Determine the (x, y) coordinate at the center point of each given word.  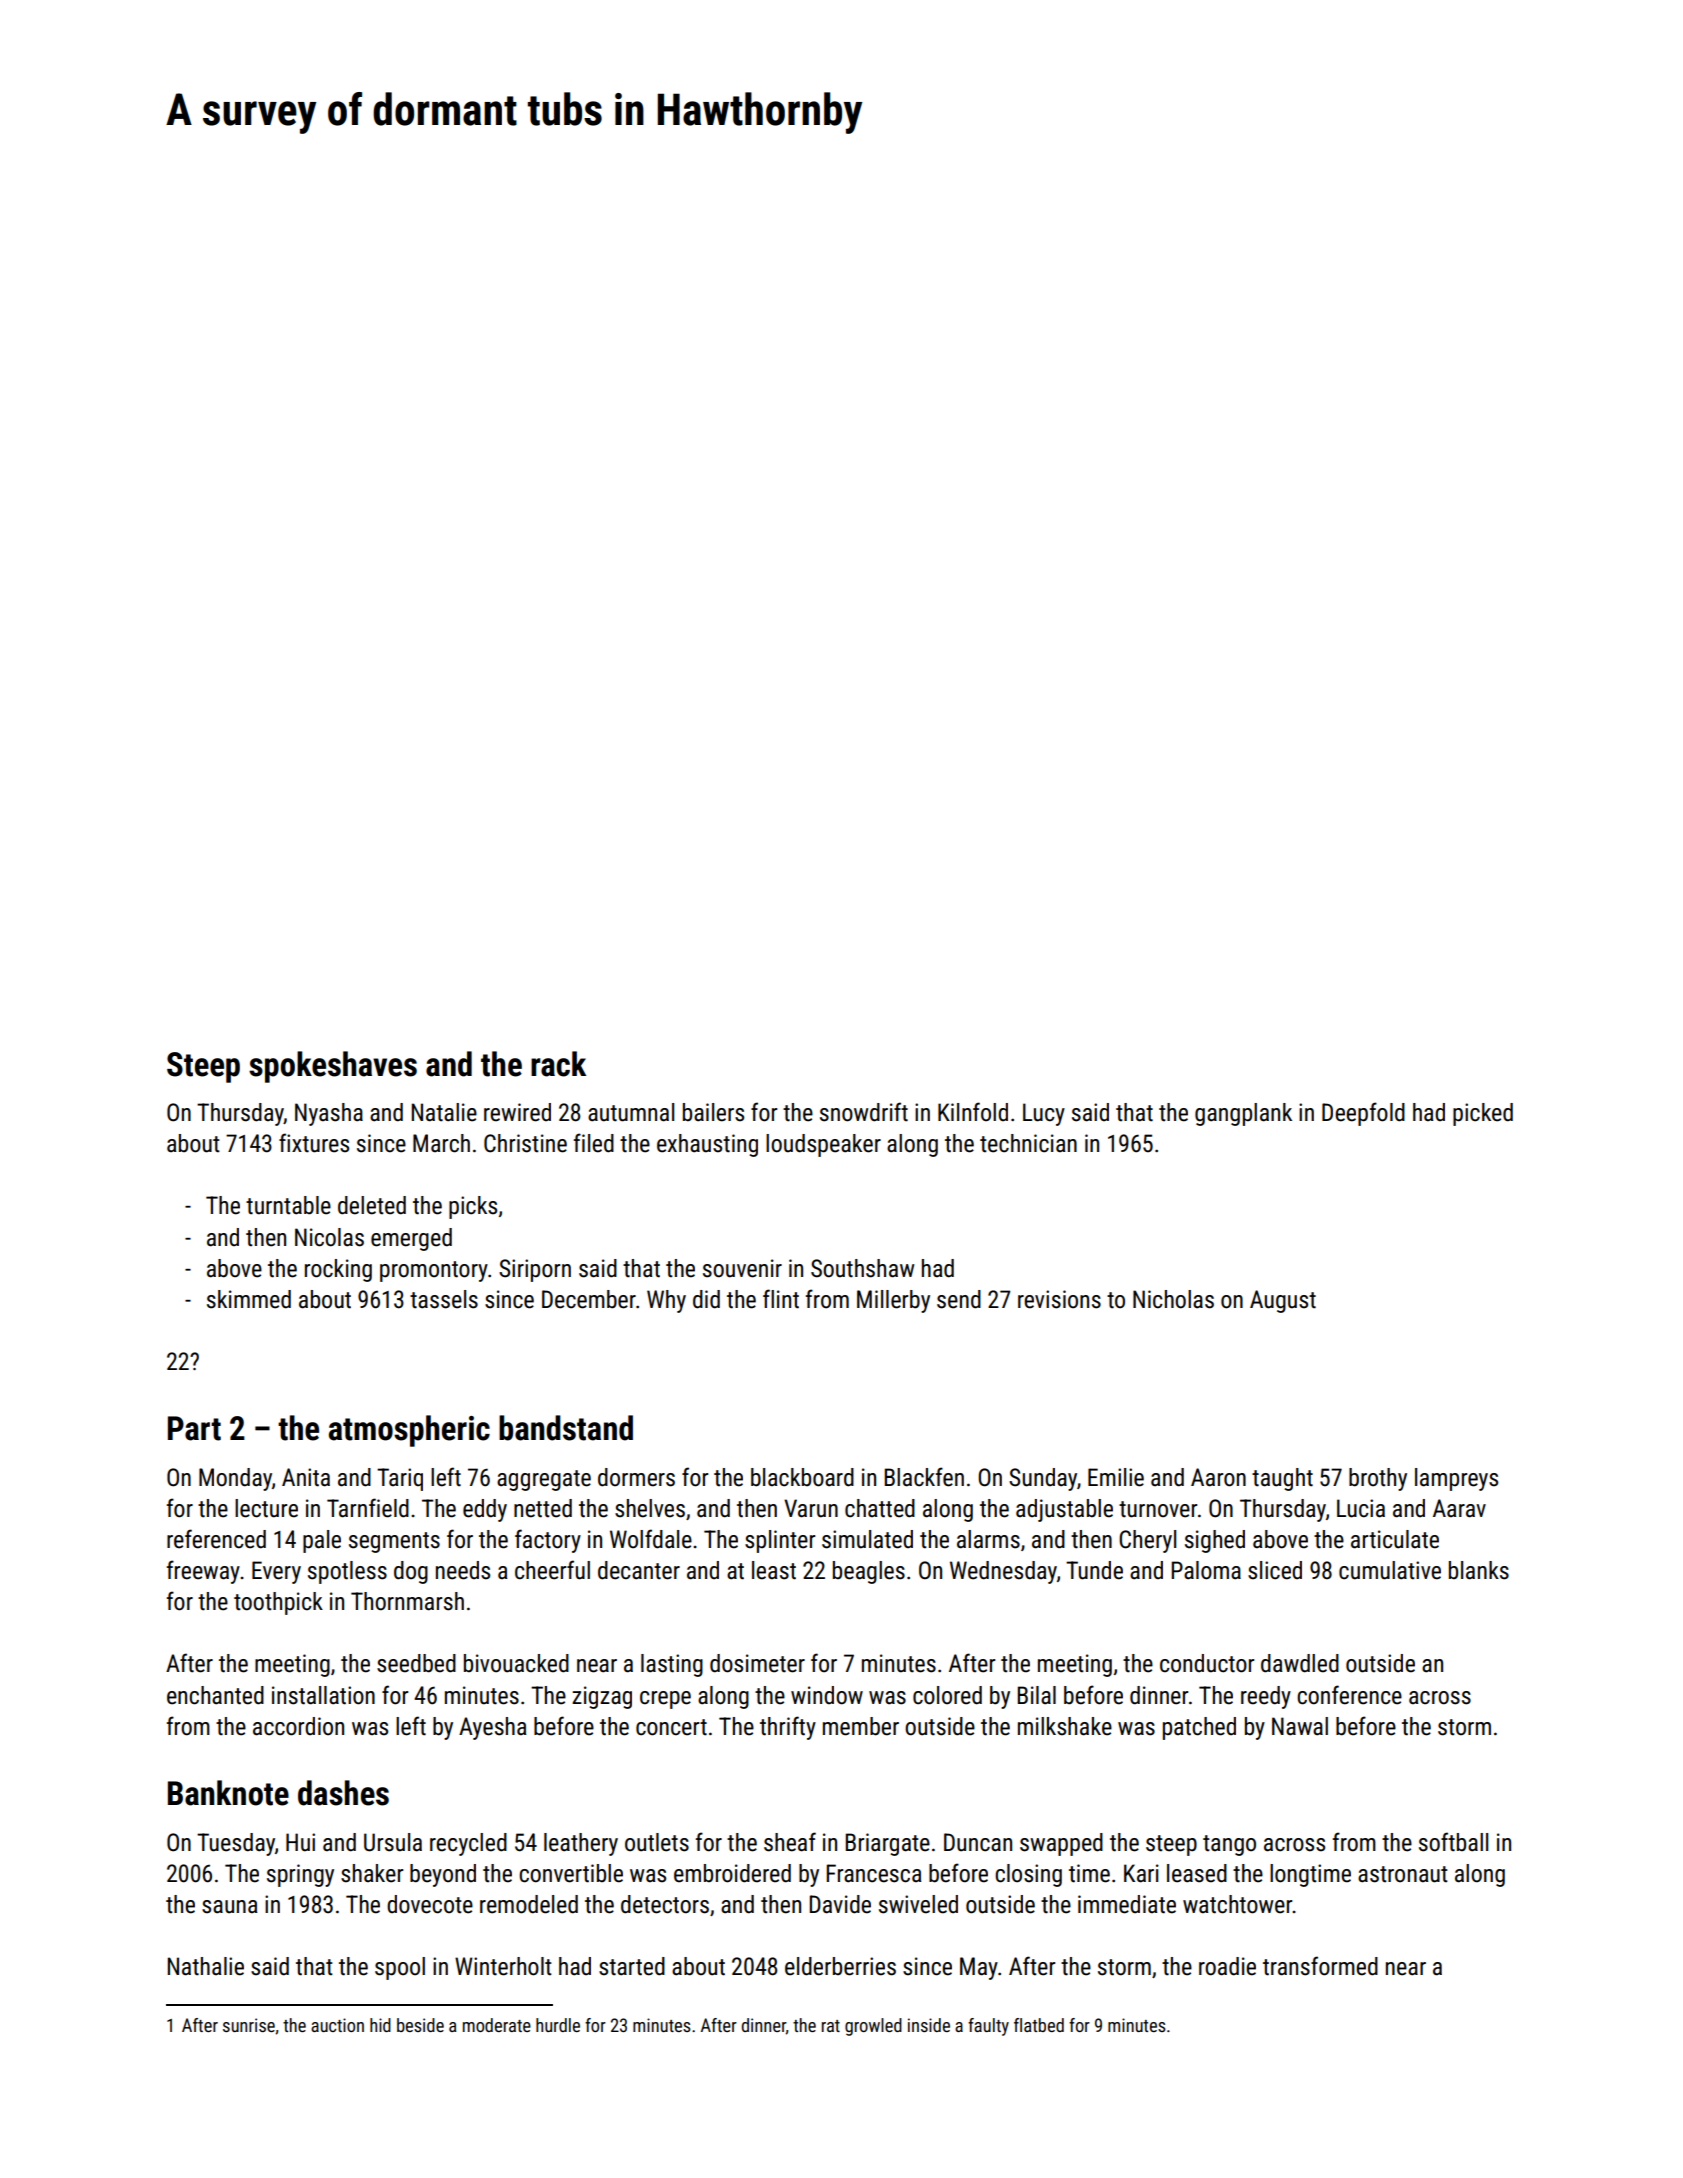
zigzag (602, 1697)
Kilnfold (973, 1112)
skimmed (249, 1299)
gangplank (1243, 1114)
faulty (988, 2027)
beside (420, 2025)
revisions (1059, 1299)
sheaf (790, 1842)
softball (1453, 1842)
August (1283, 1301)
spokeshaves (333, 1067)
